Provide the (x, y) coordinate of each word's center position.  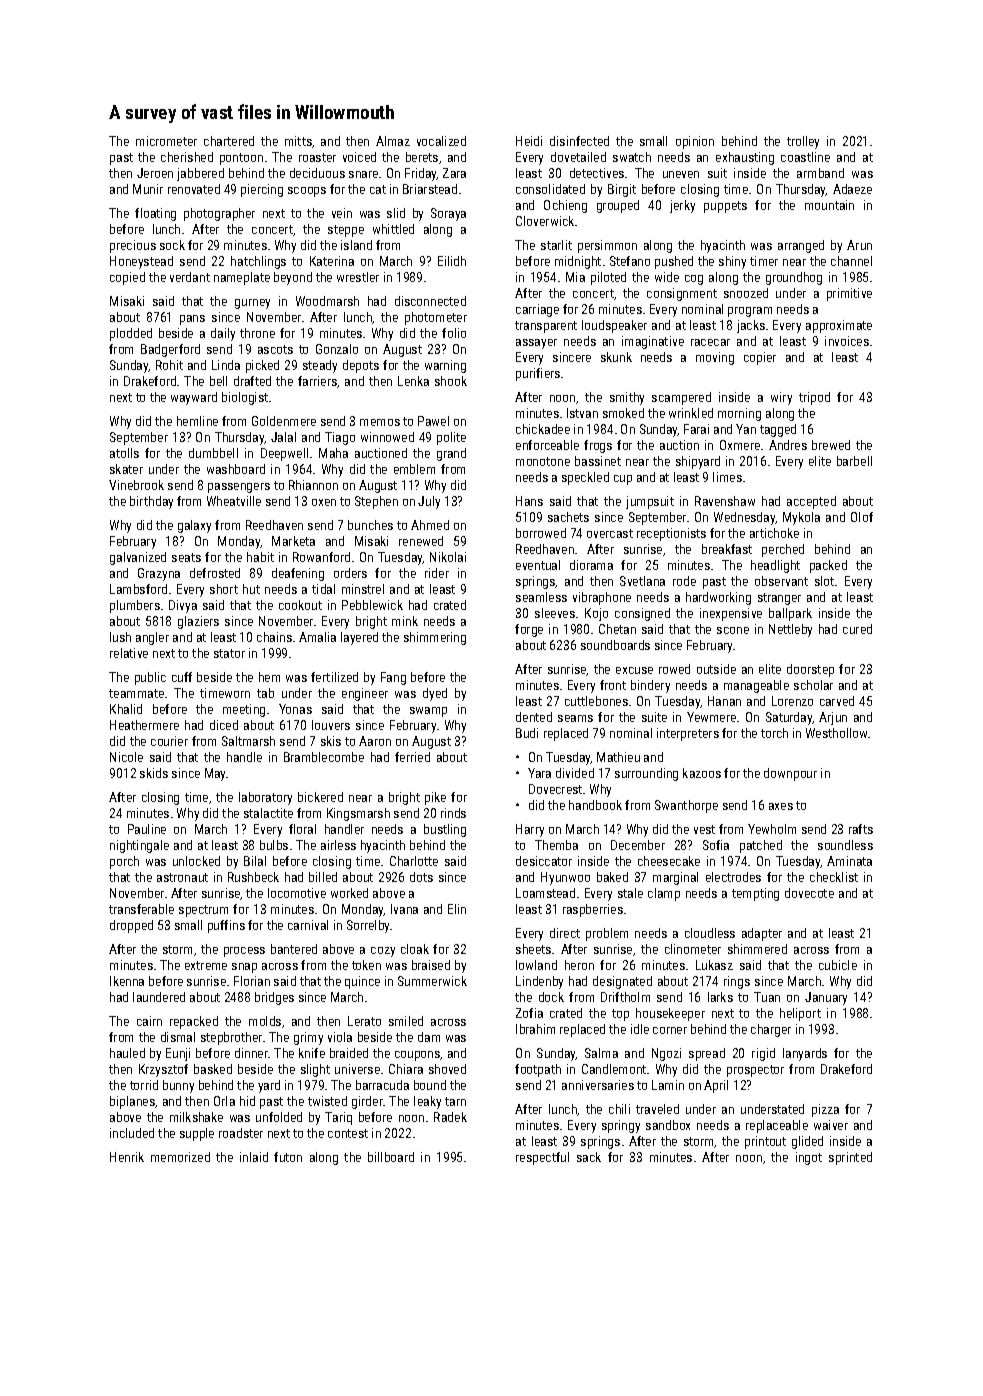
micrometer (166, 141)
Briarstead (430, 189)
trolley (803, 142)
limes (727, 477)
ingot (809, 1158)
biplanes (132, 1102)
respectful (542, 1158)
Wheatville (234, 501)
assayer (536, 344)
